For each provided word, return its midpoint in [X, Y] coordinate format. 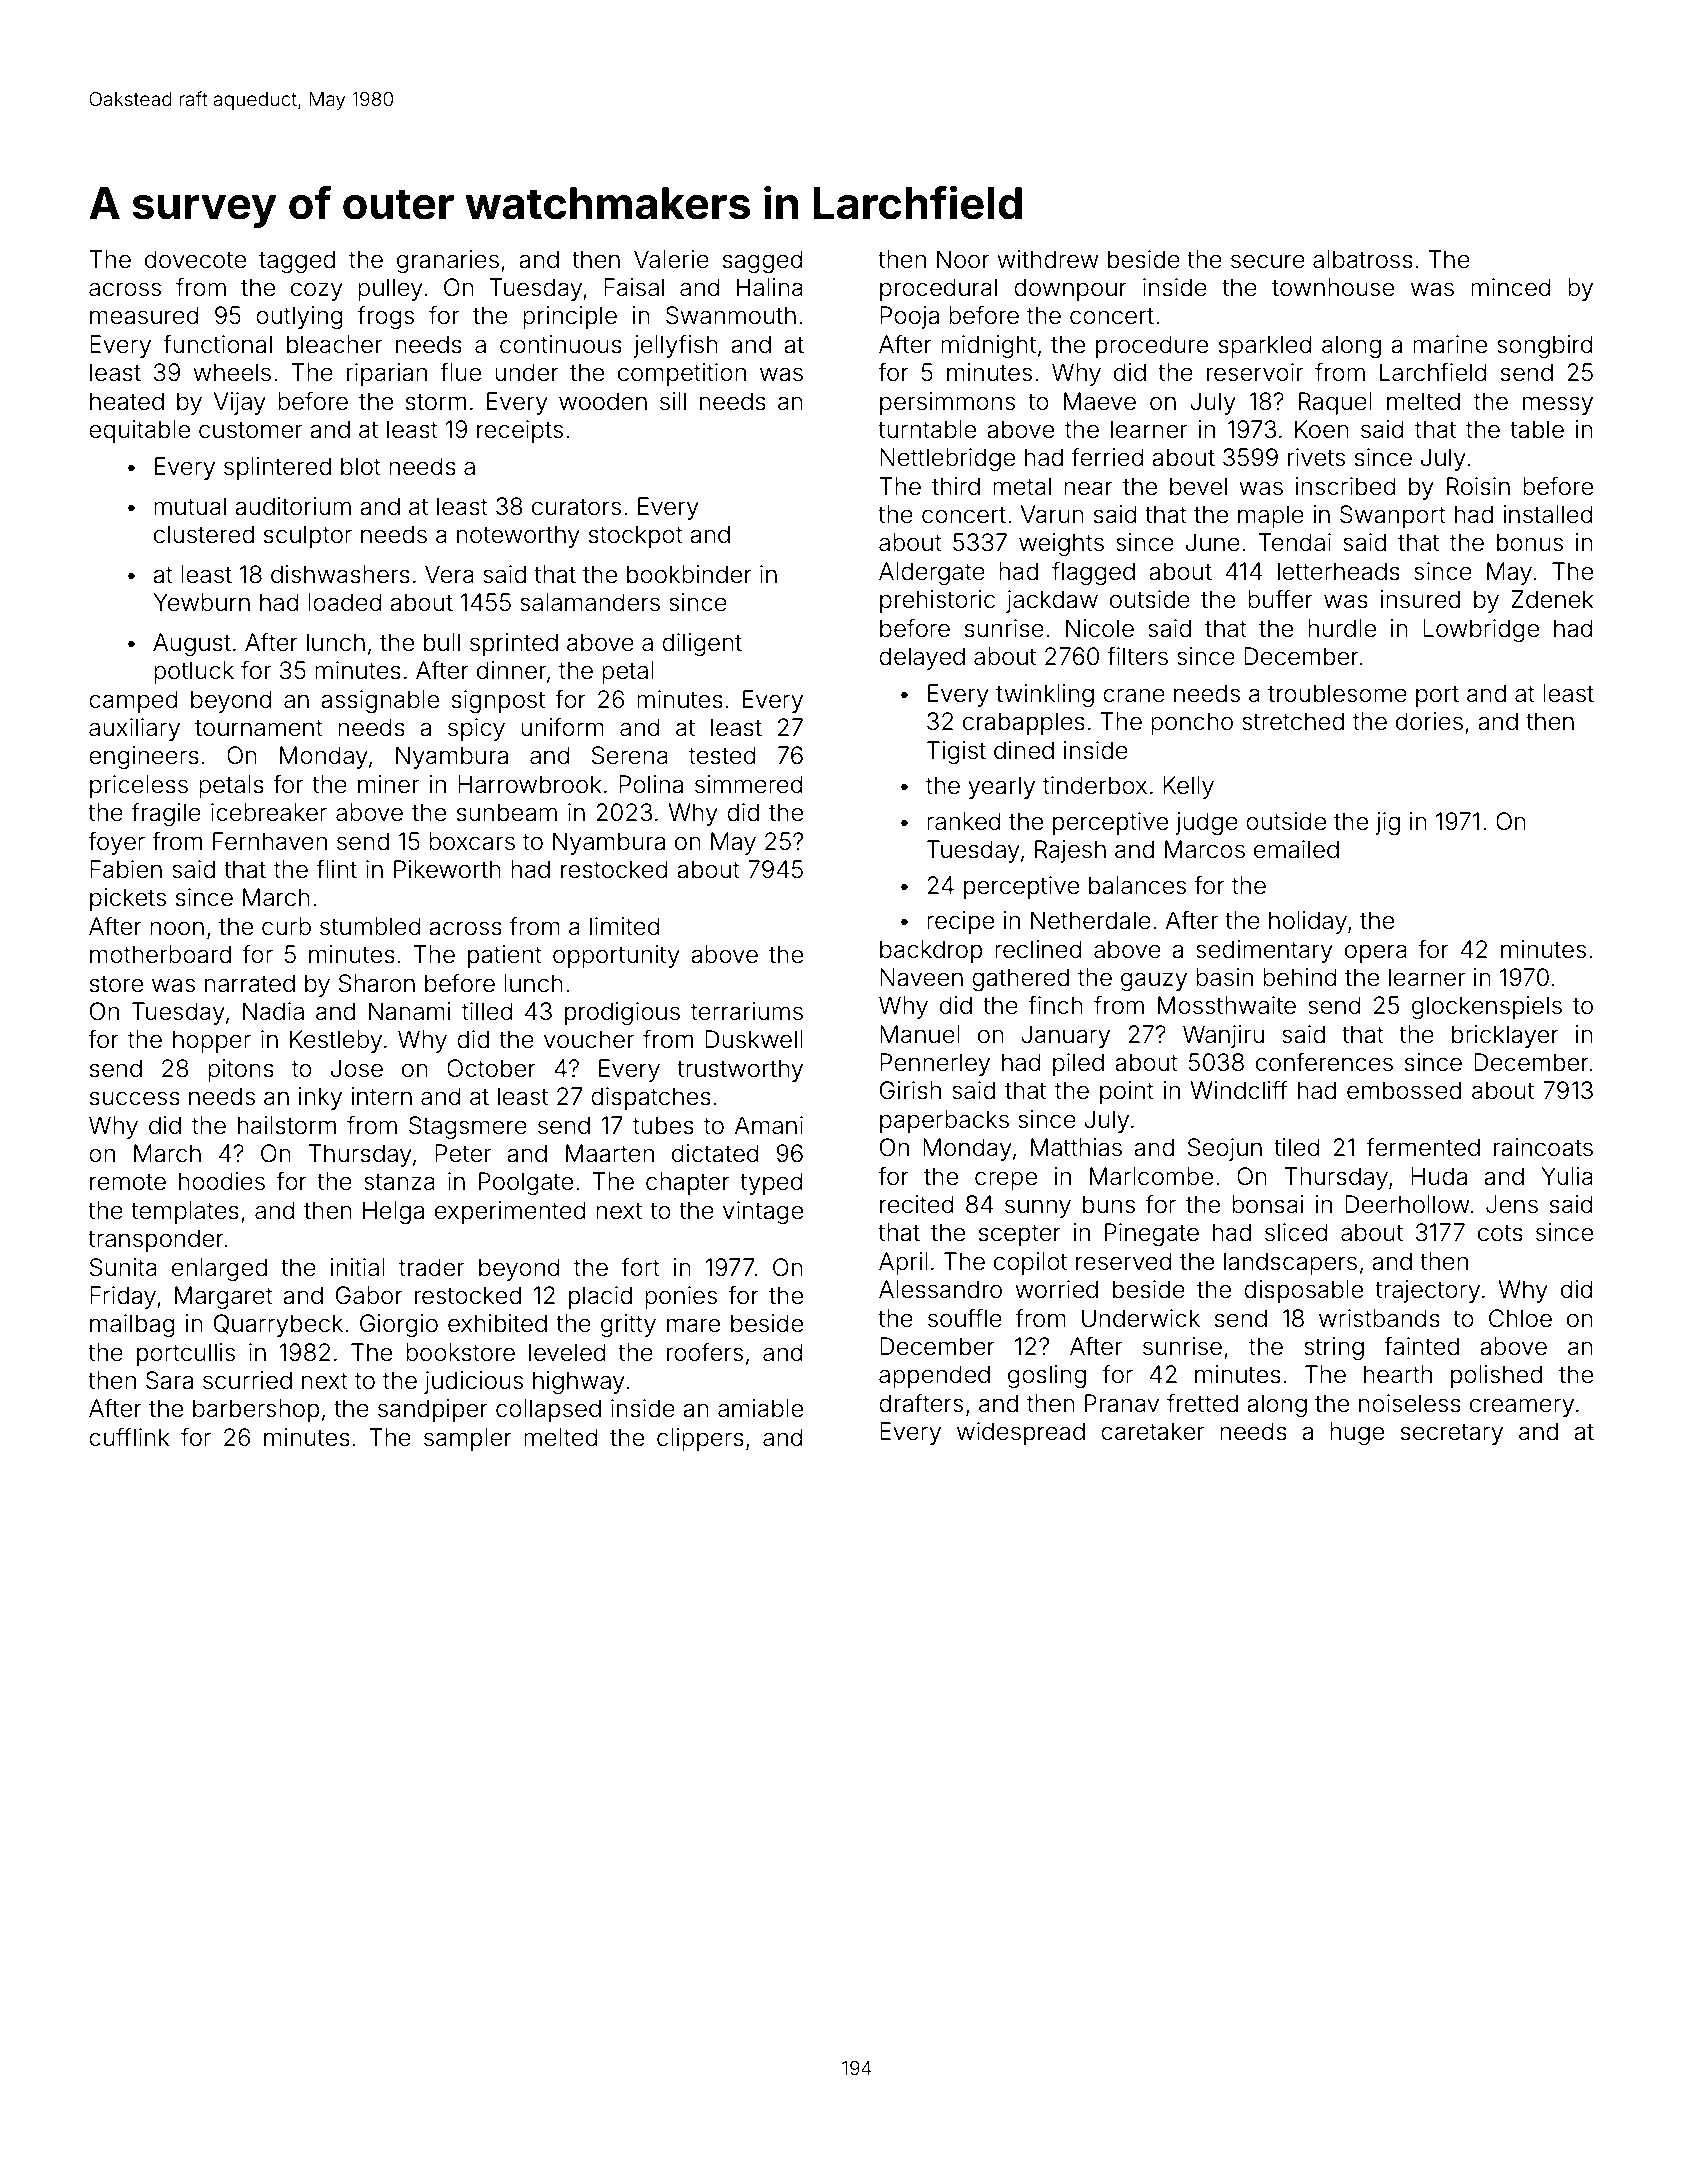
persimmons [947, 403]
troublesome [1337, 693]
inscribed [1345, 486]
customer [250, 430]
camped [133, 701]
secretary [1452, 1434]
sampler [468, 1439]
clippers [700, 1439]
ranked [963, 821]
